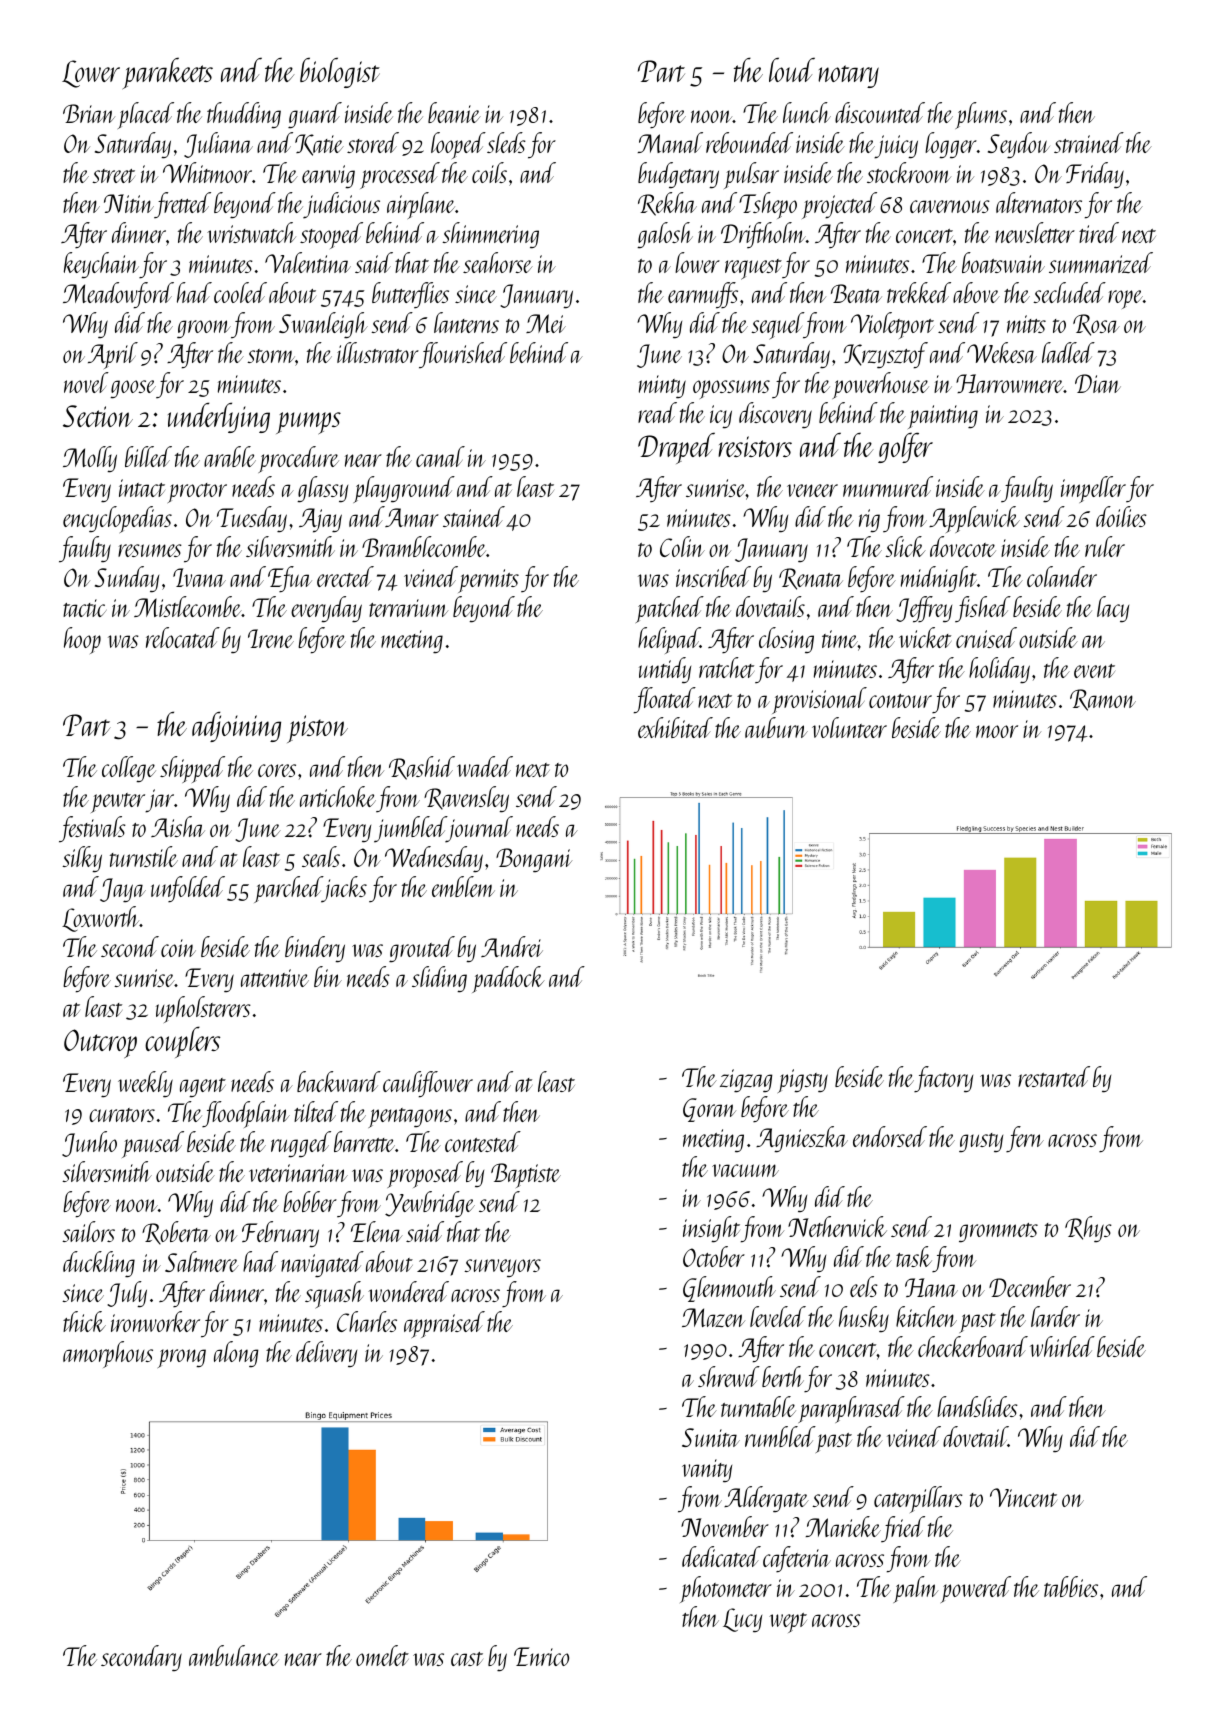 This screenshot has width=1221, height=1727. What do you see at coordinates (1089, 142) in the screenshot?
I see `strained` at bounding box center [1089, 142].
